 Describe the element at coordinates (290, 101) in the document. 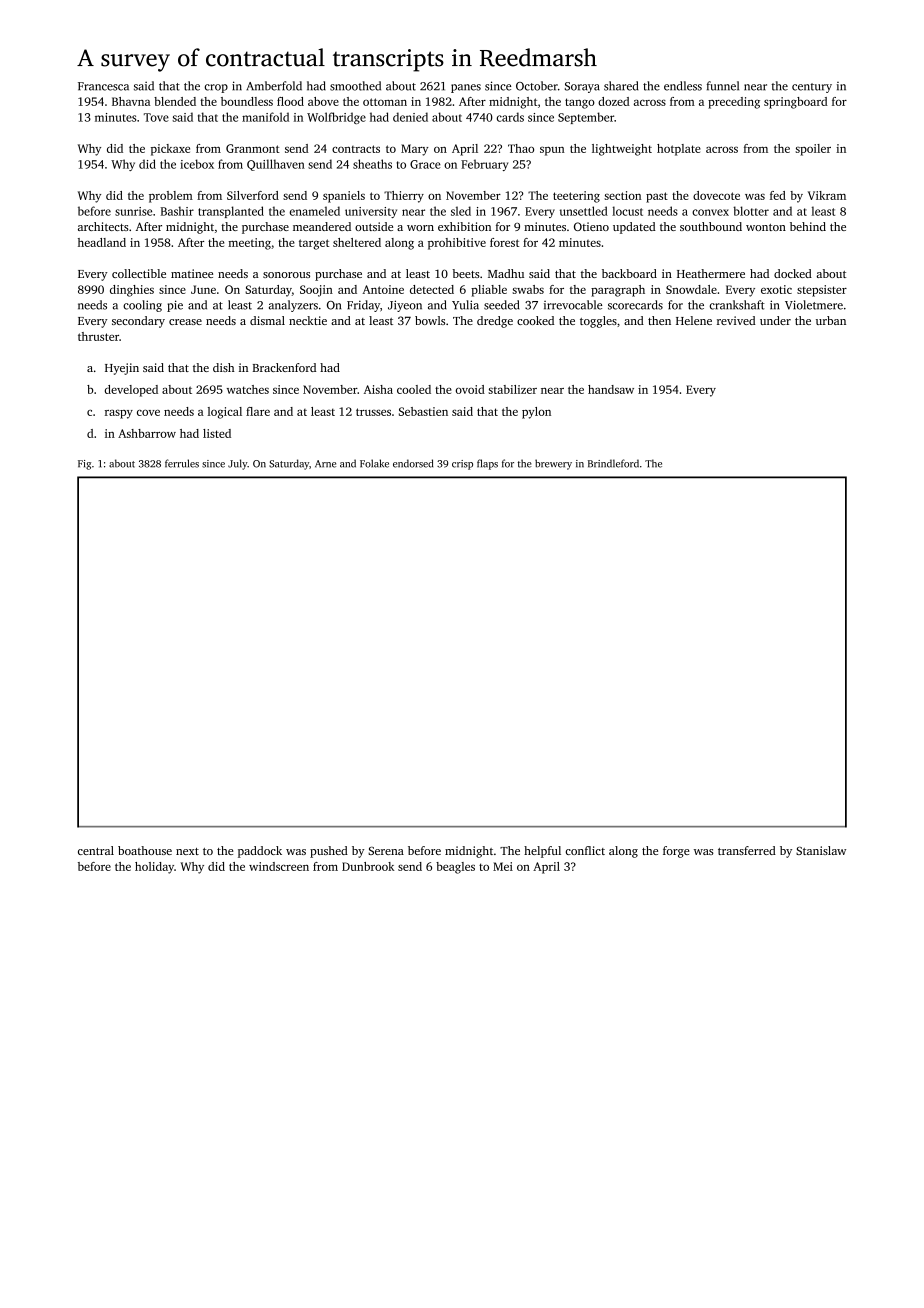

I see `flood` at that location.
